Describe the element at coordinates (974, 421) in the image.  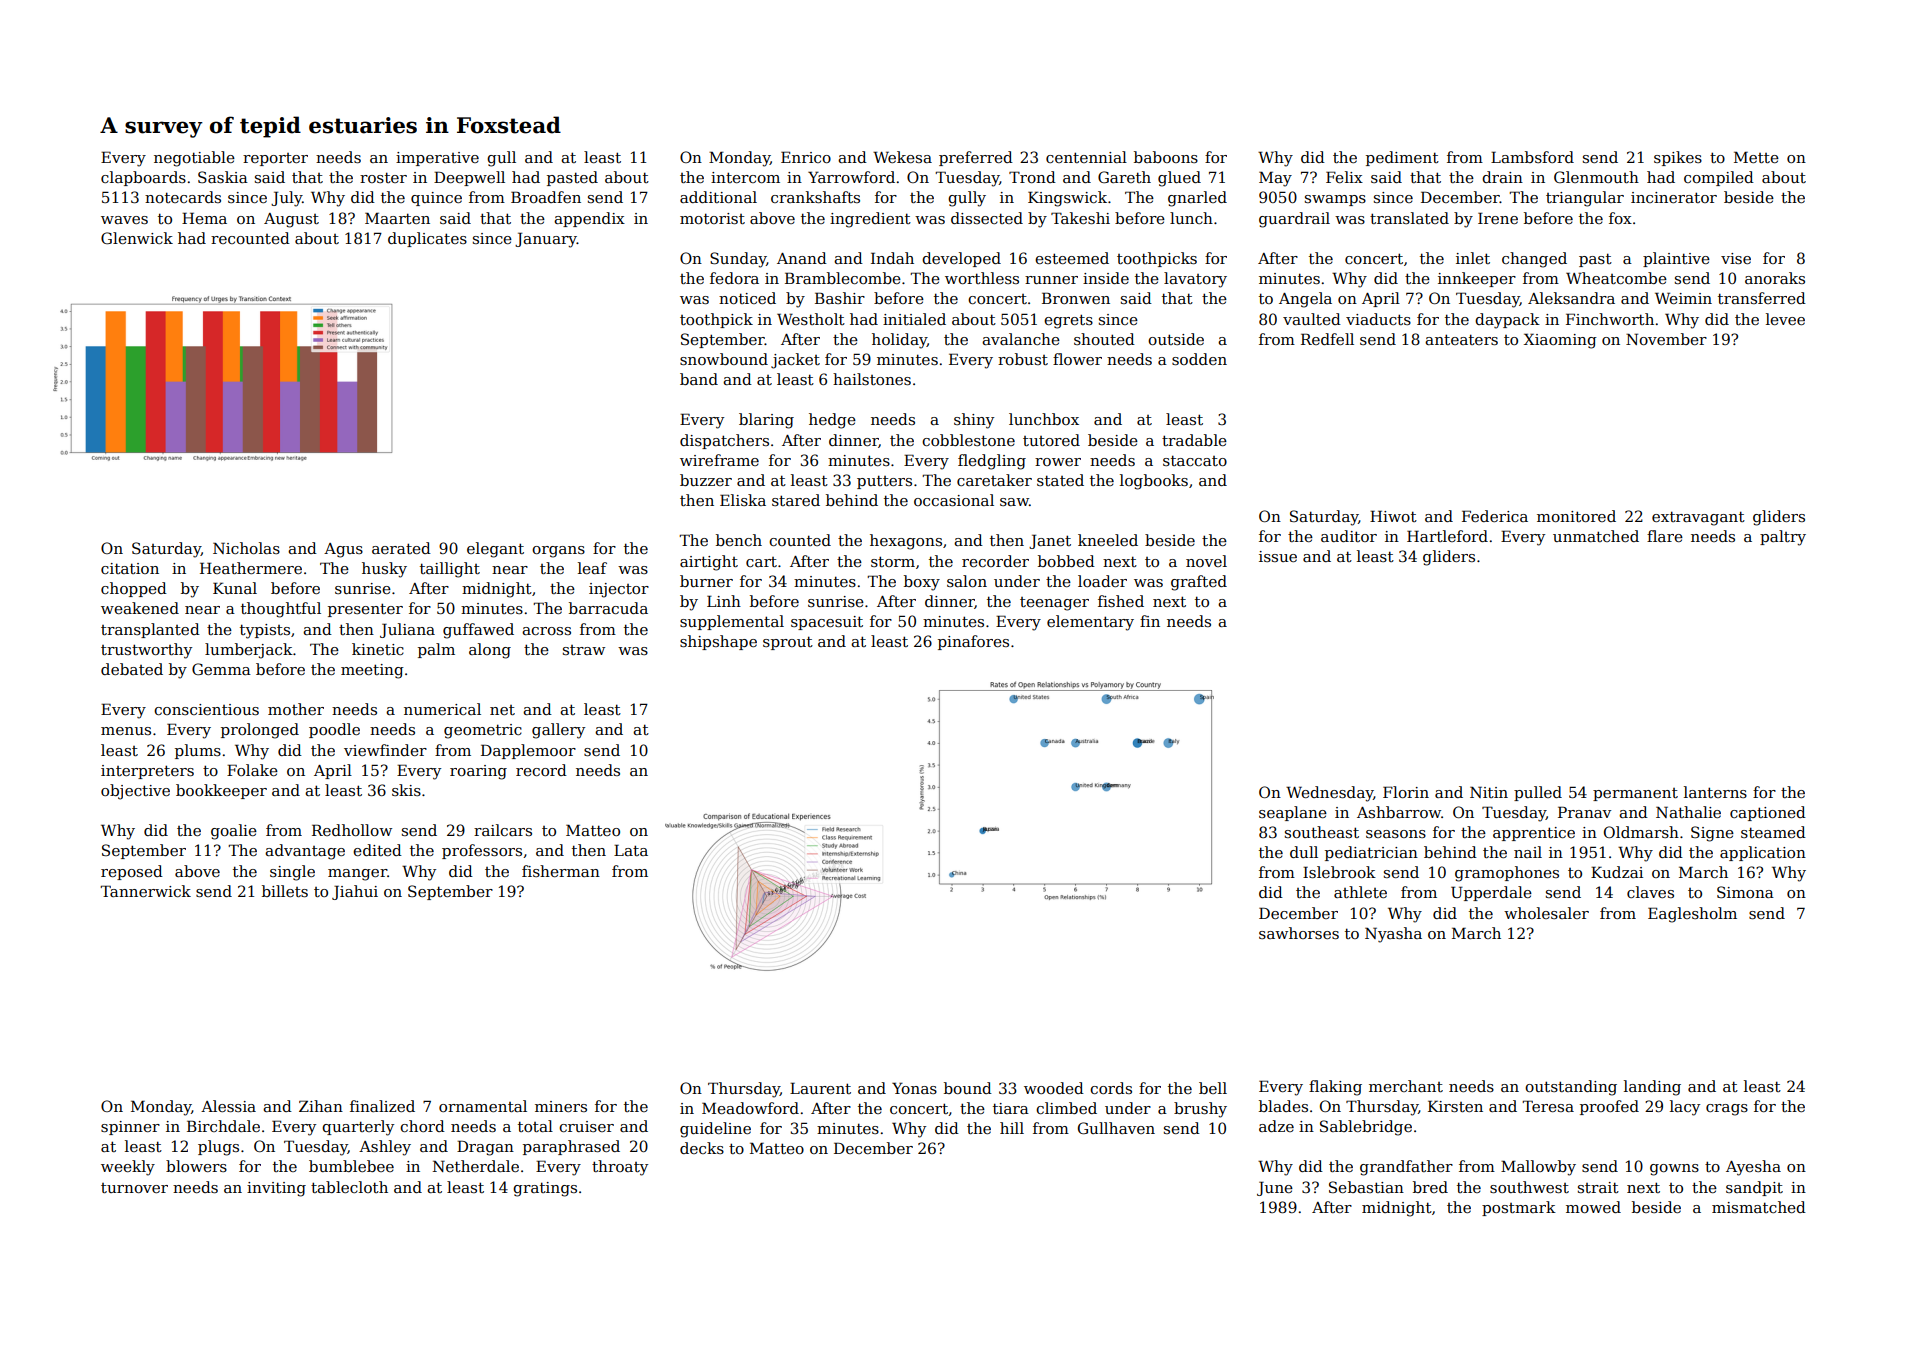
I see `shiny` at that location.
